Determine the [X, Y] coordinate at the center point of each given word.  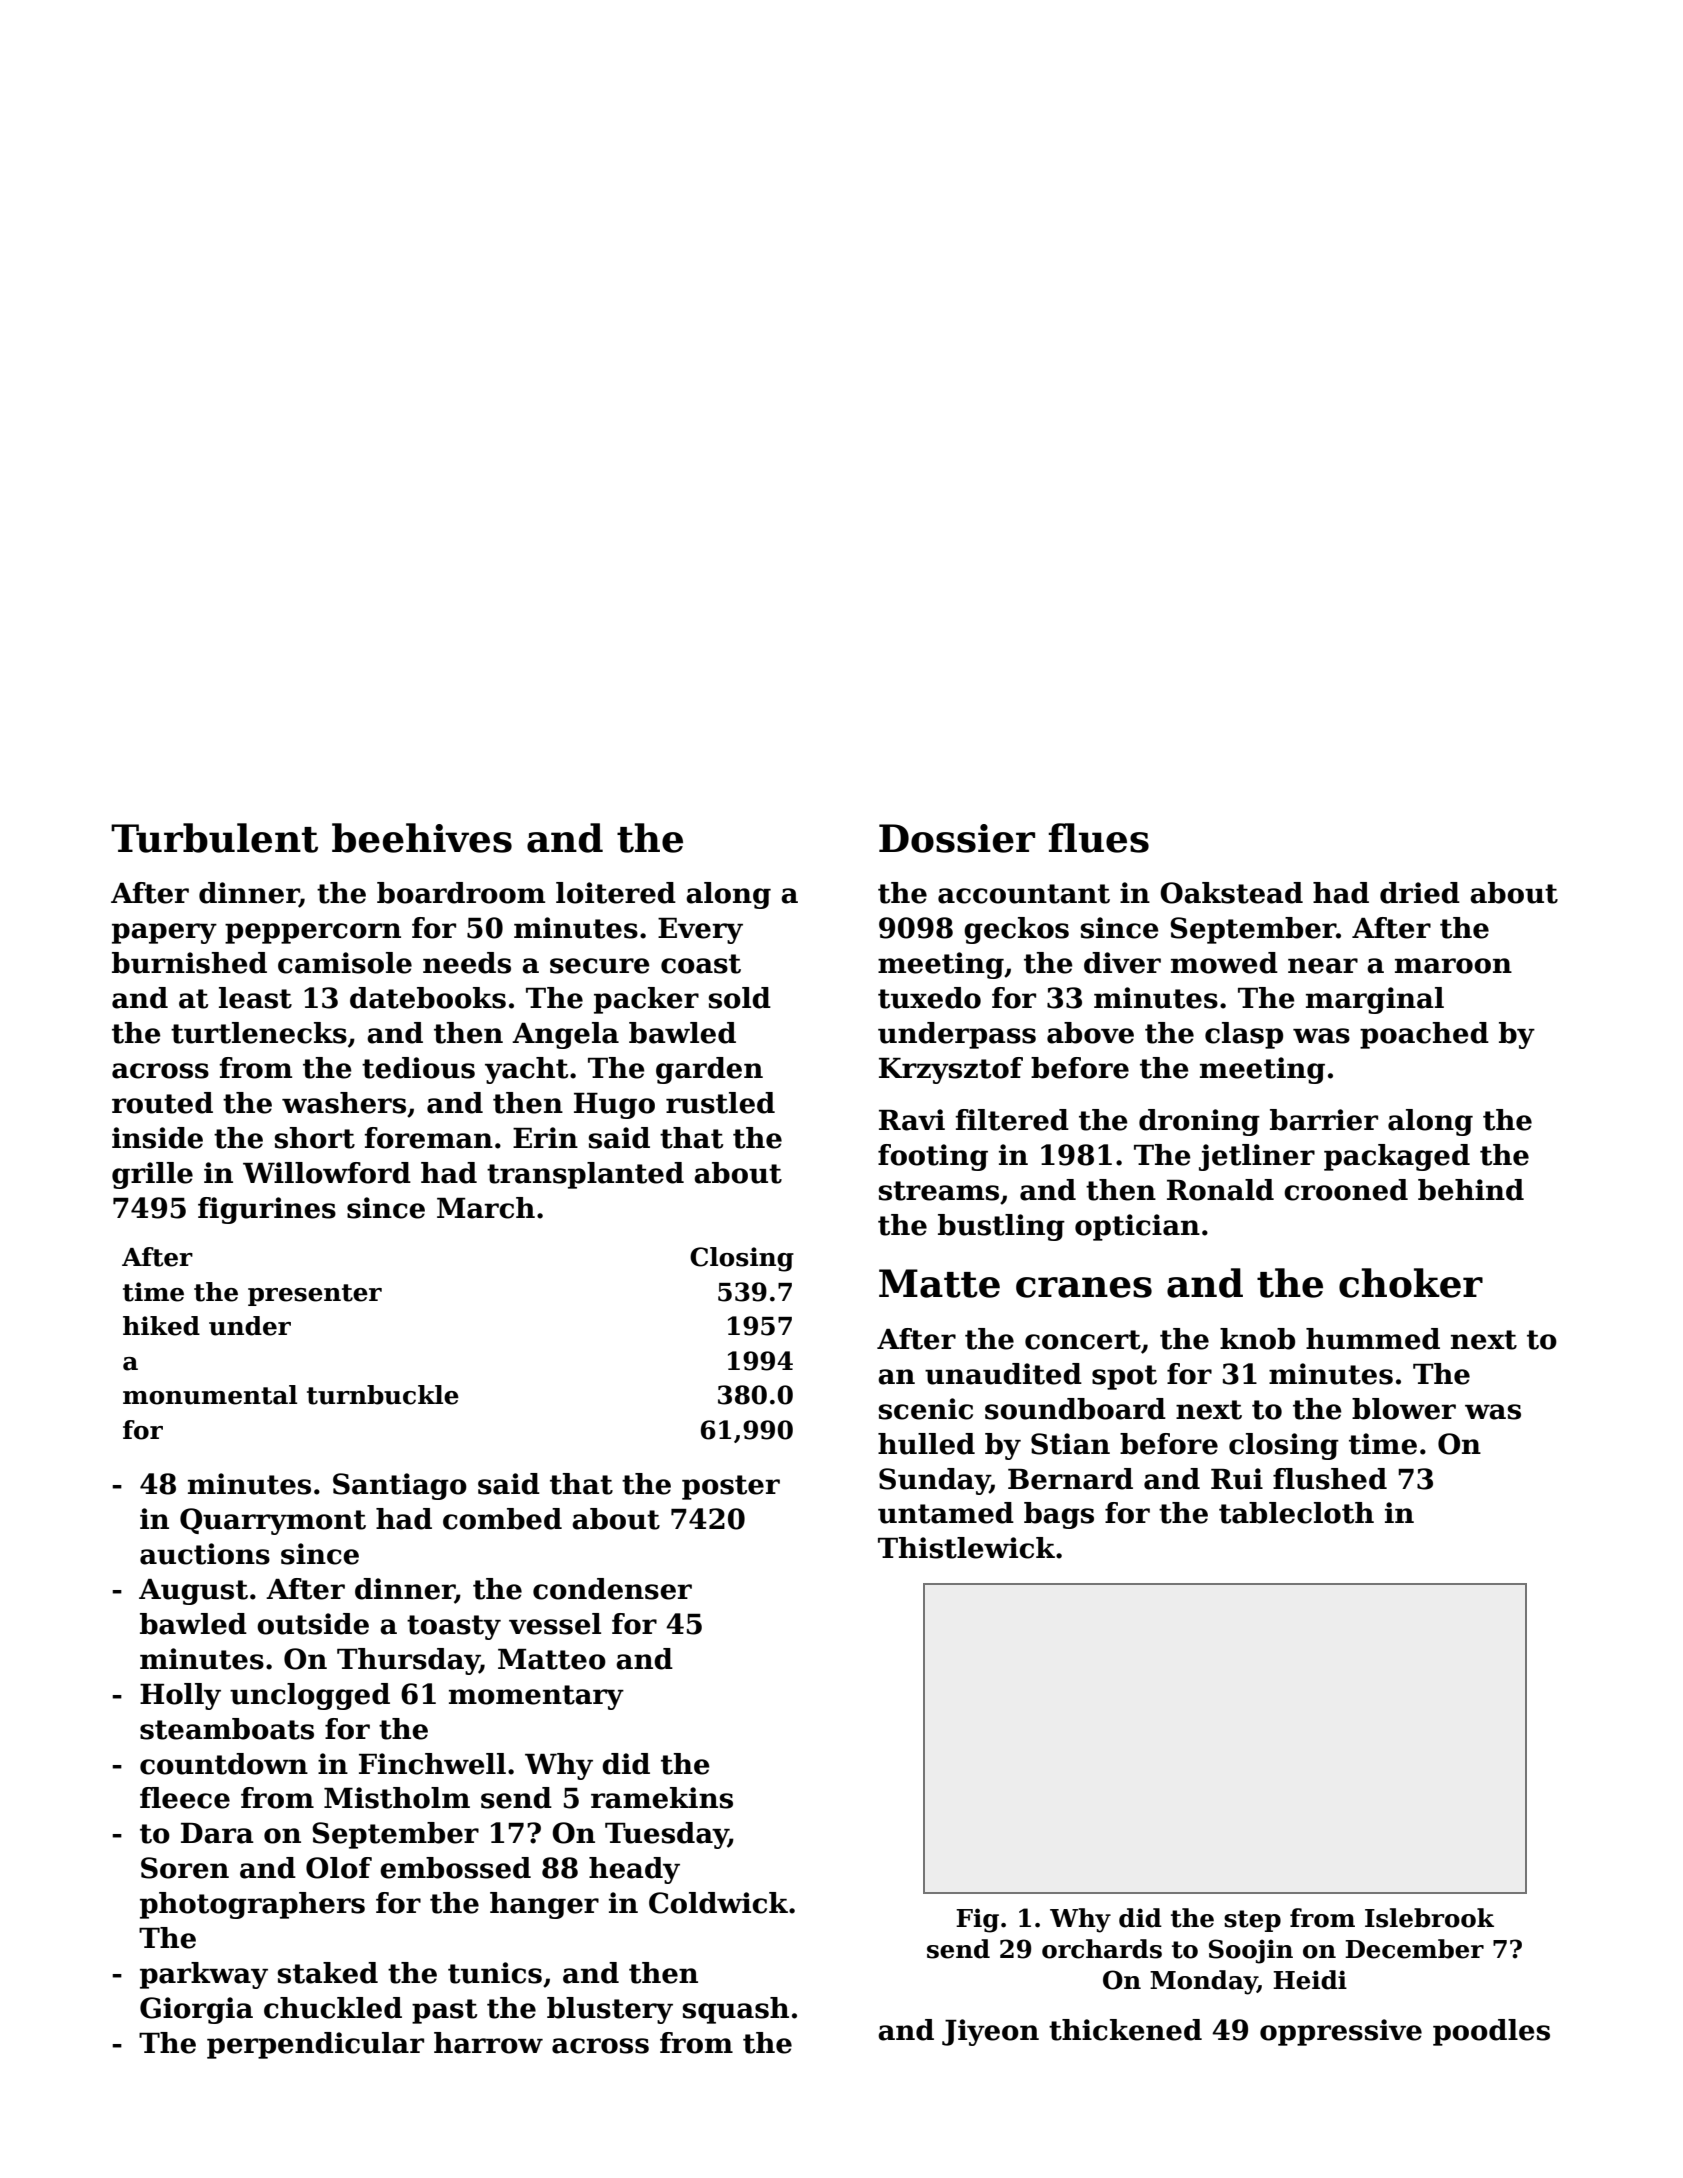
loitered [616, 893]
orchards [1102, 1949]
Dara [217, 1833]
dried [1420, 893]
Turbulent [214, 838]
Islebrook [1429, 1918]
